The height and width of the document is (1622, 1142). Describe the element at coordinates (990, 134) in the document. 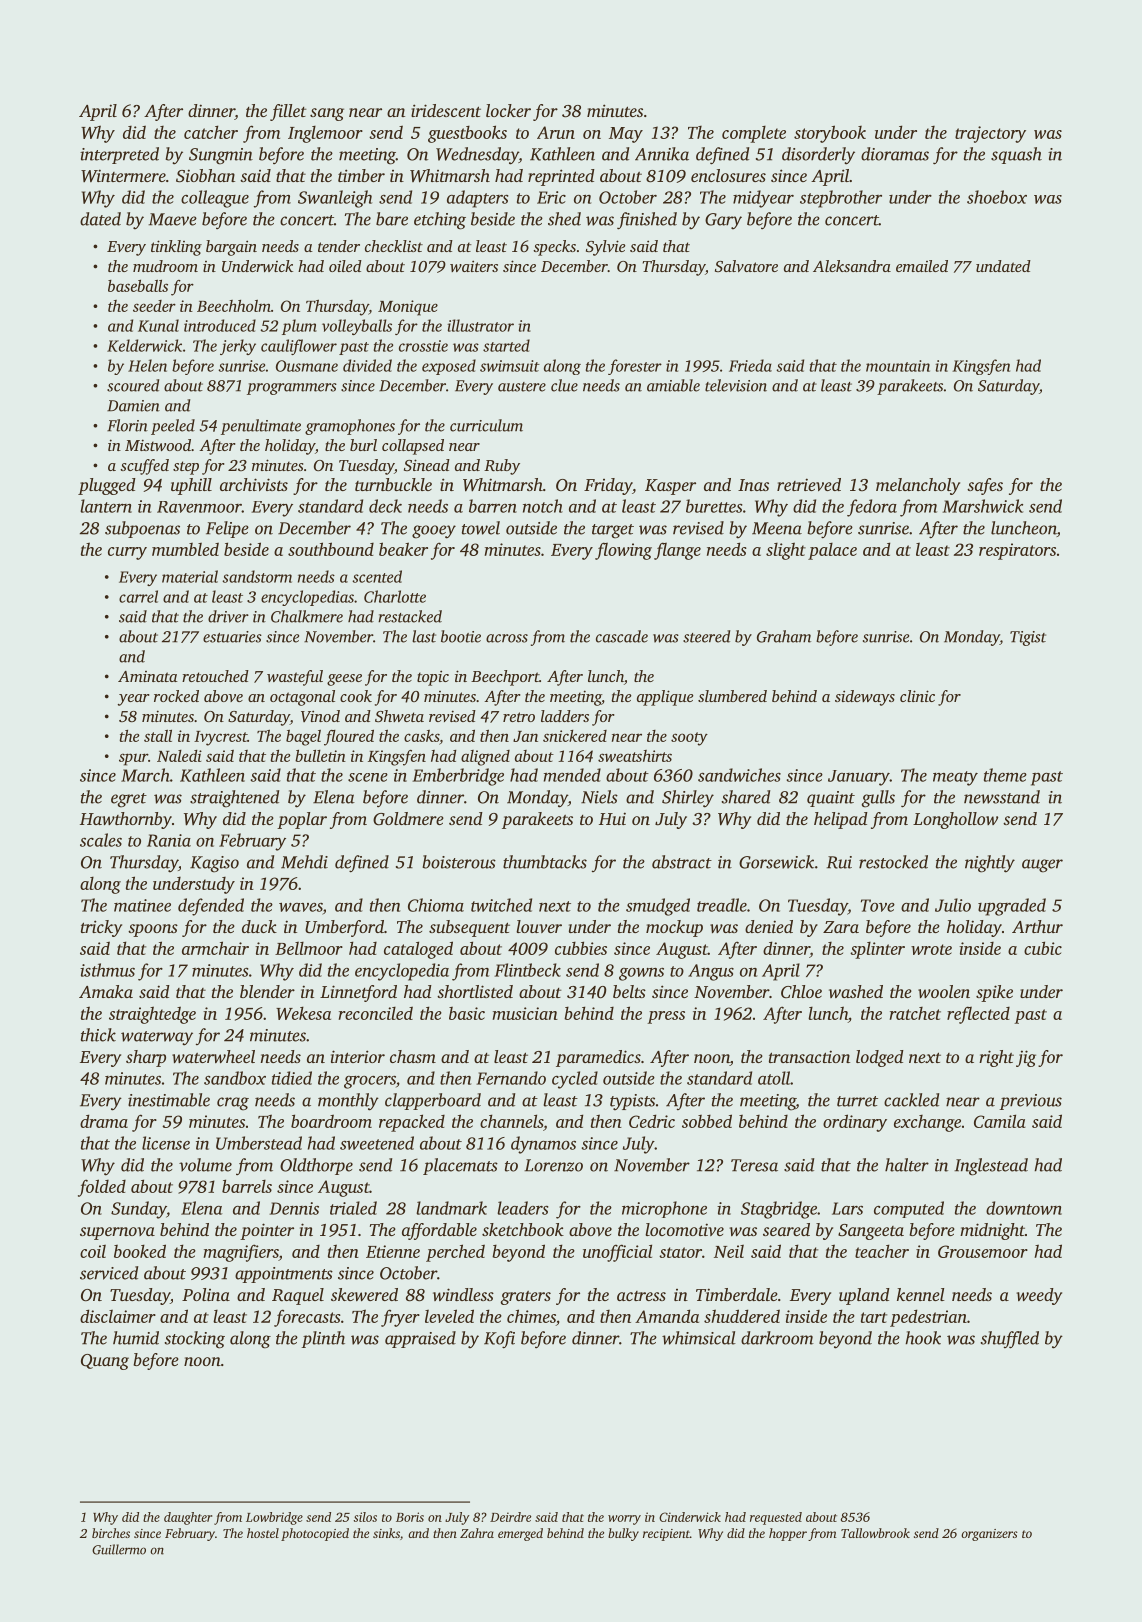

I see `trajectory` at that location.
